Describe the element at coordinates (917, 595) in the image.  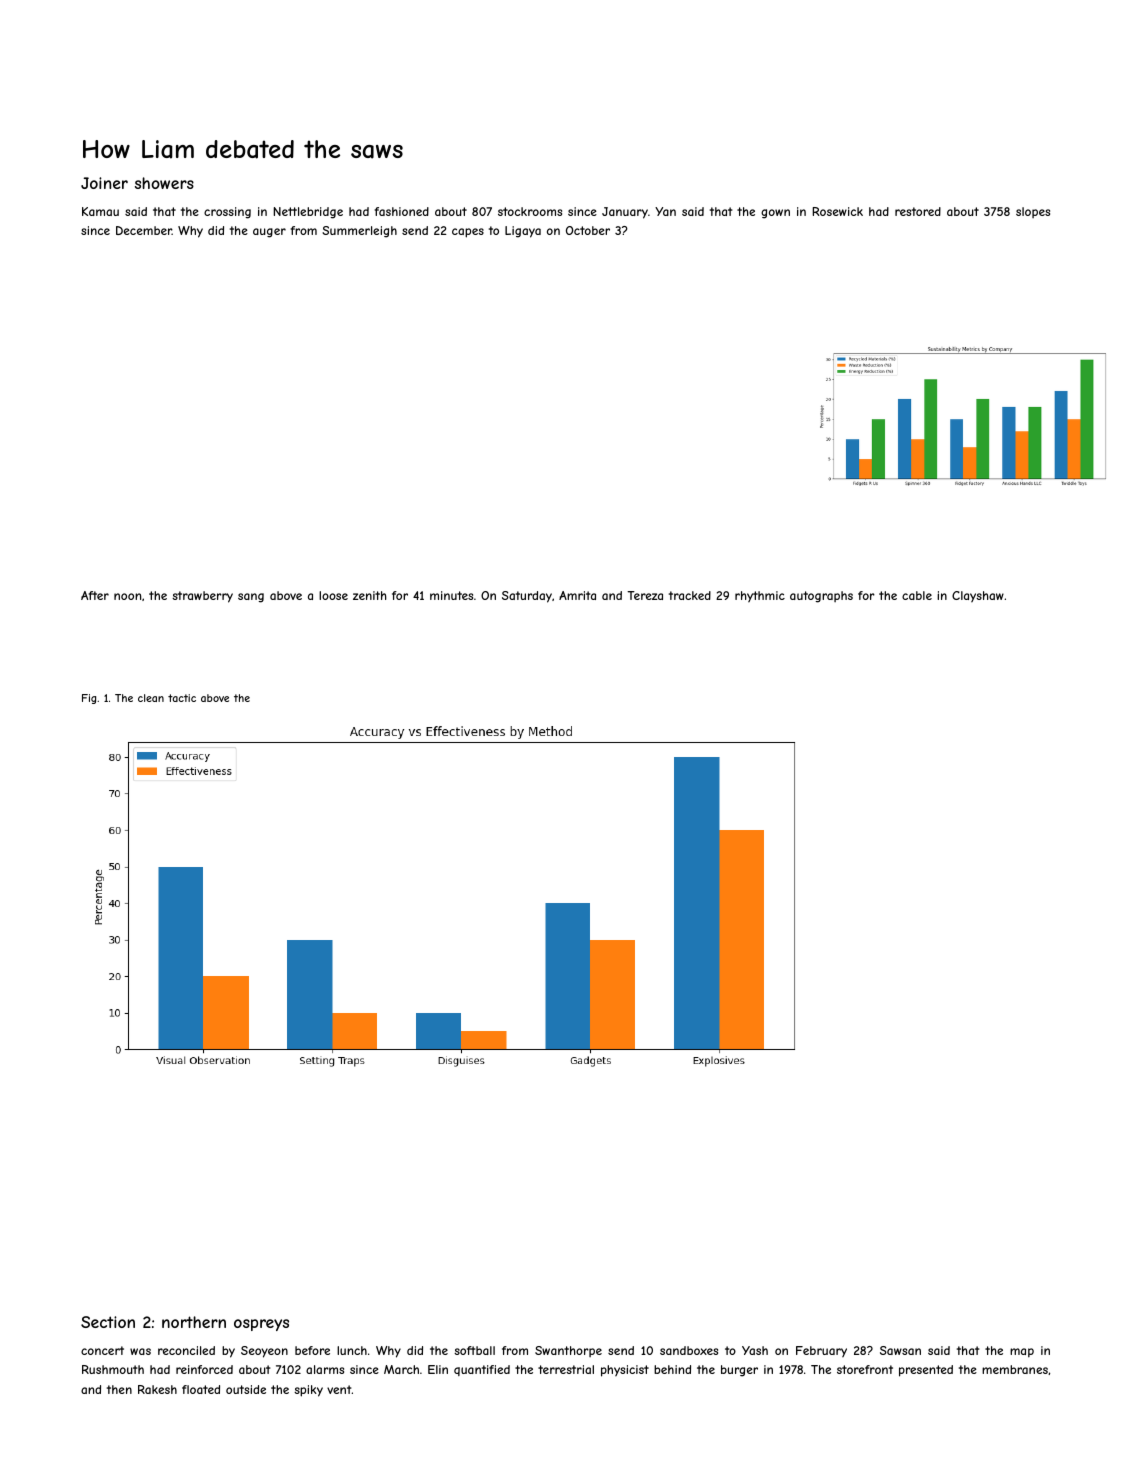
I see `cable` at that location.
